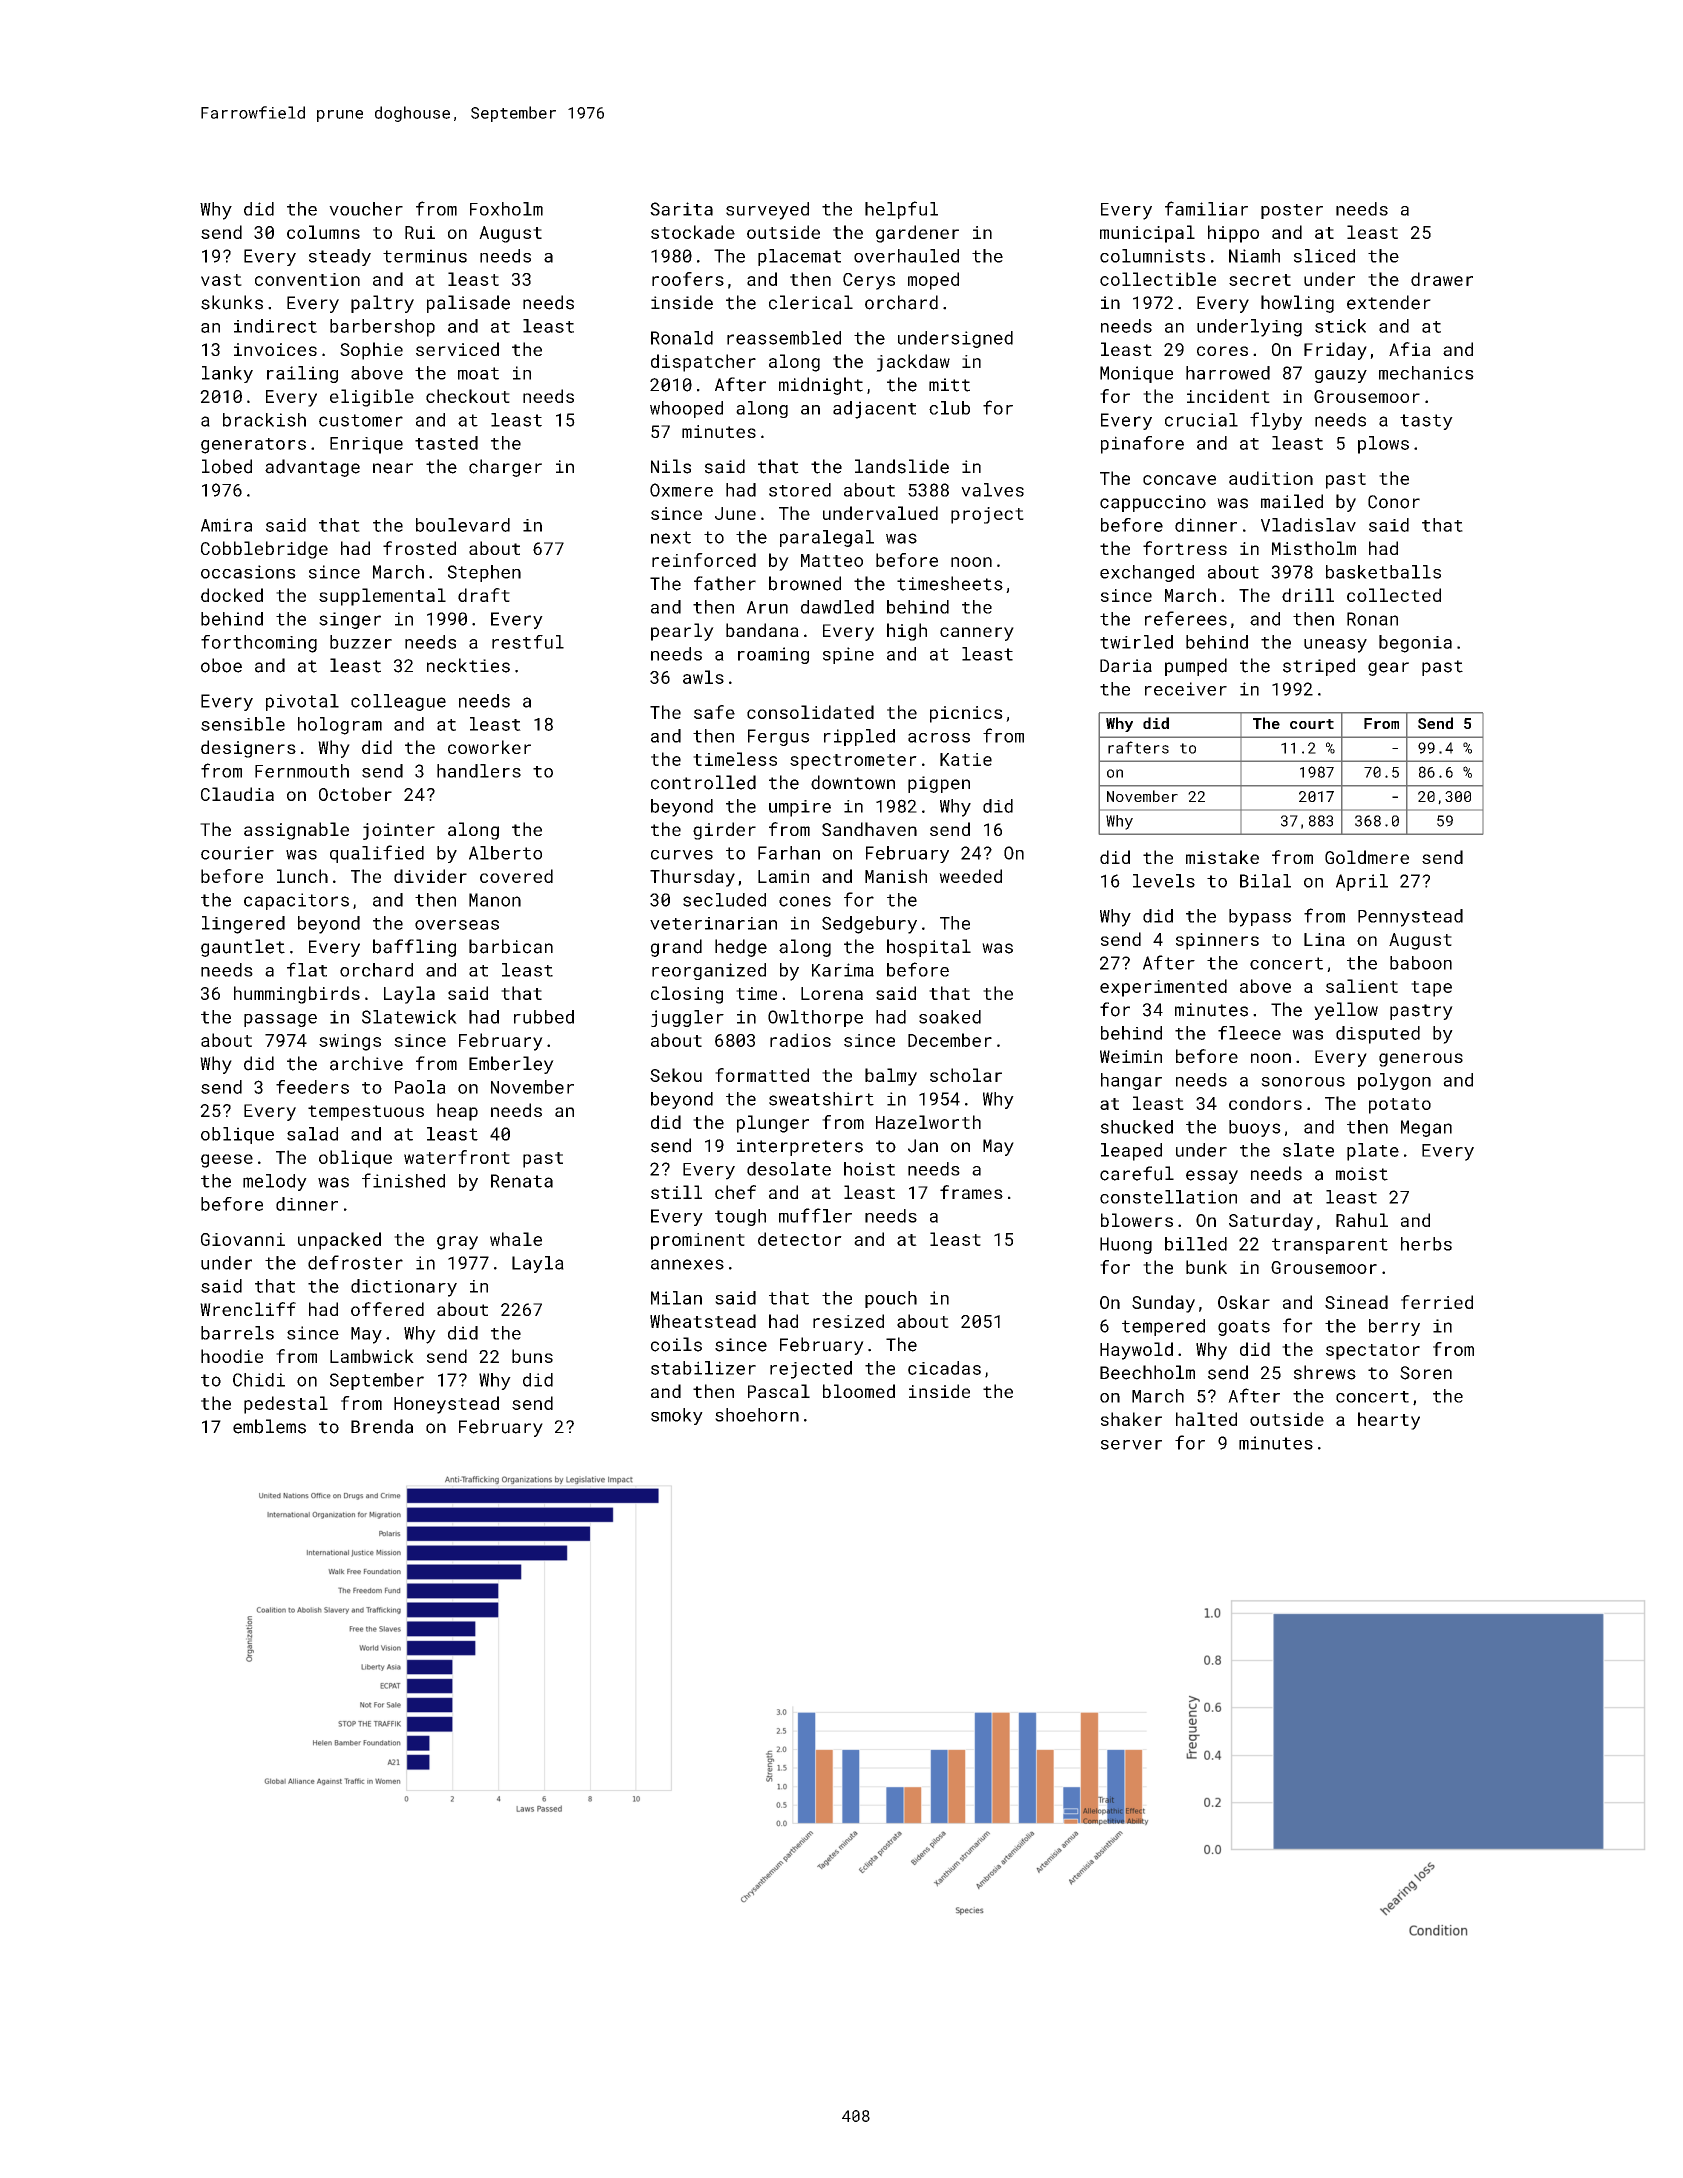 The width and height of the screenshot is (1683, 2178). Describe the element at coordinates (227, 466) in the screenshot. I see `lobed` at that location.
